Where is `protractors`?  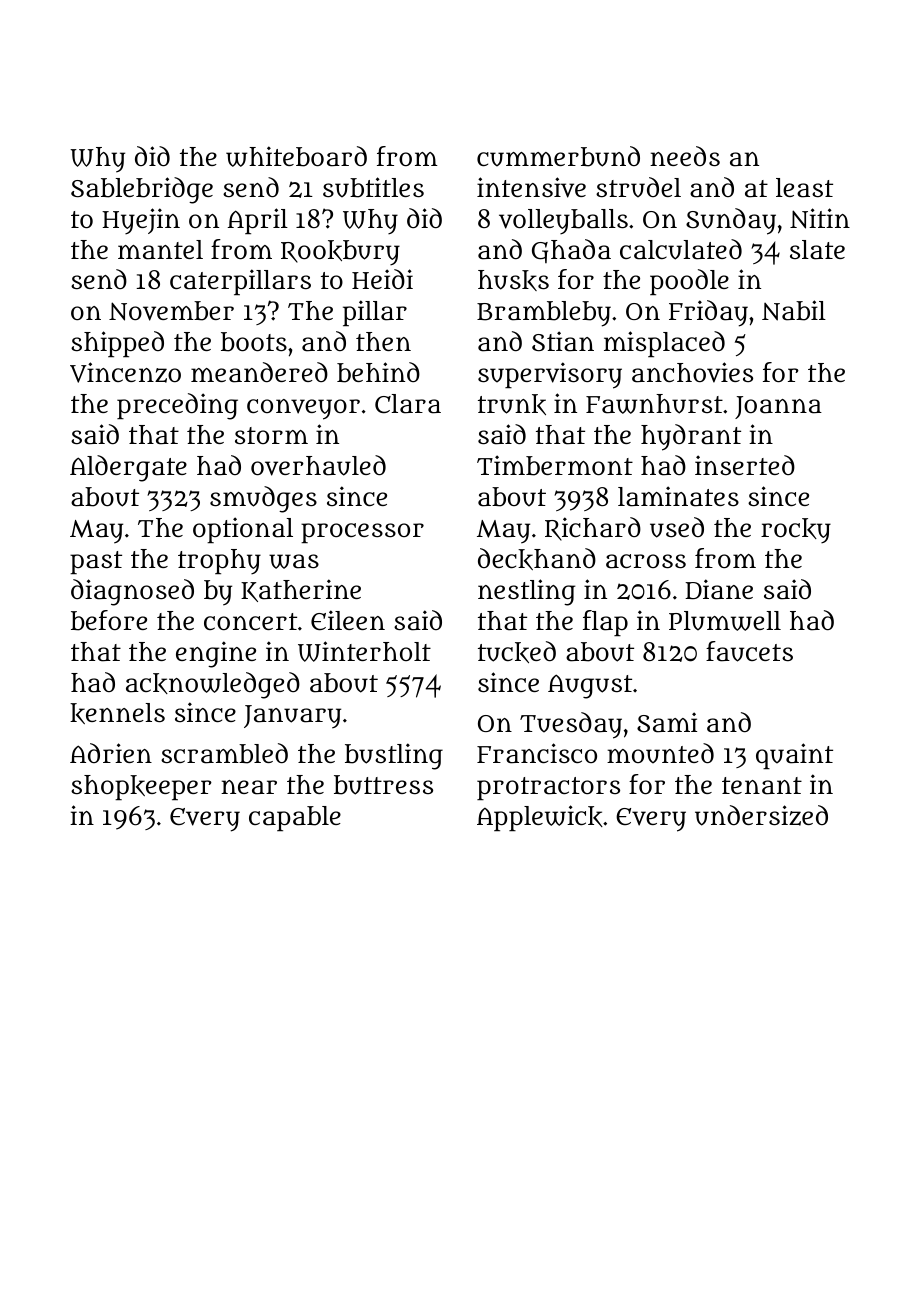 protractors is located at coordinates (548, 788).
